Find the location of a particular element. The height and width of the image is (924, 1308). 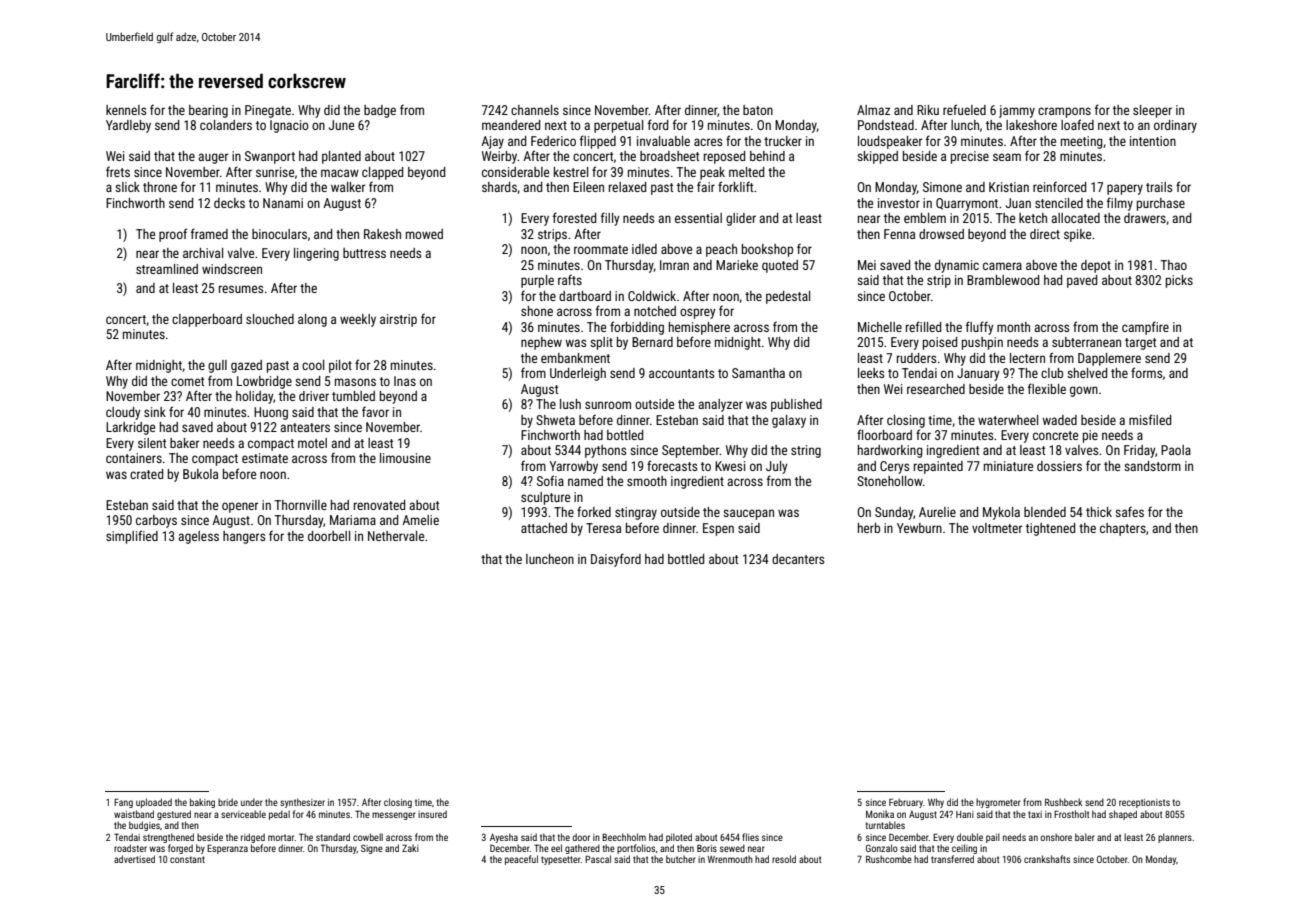

Almaz is located at coordinates (873, 110).
